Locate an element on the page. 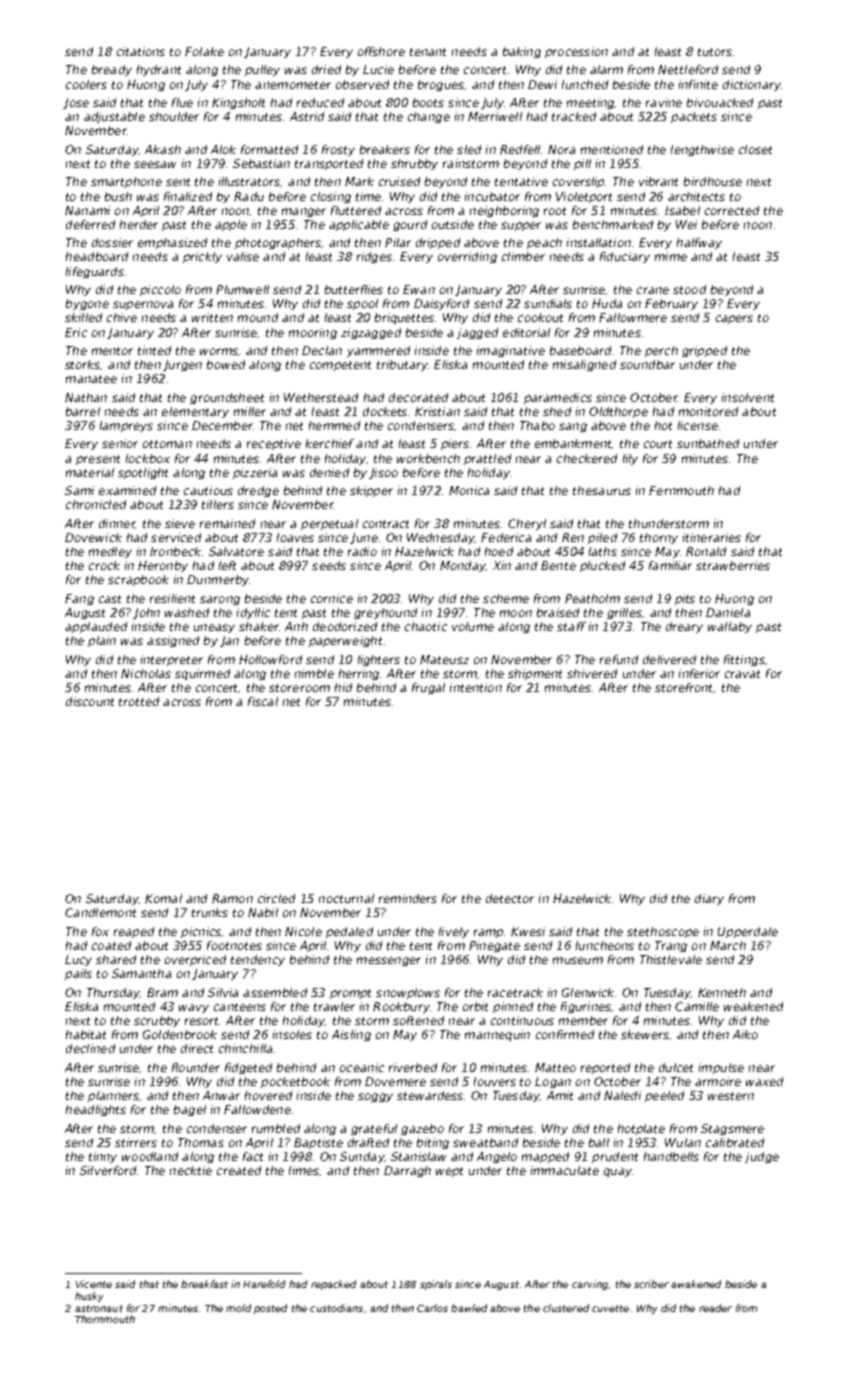  Thornmouth is located at coordinates (105, 1319).
